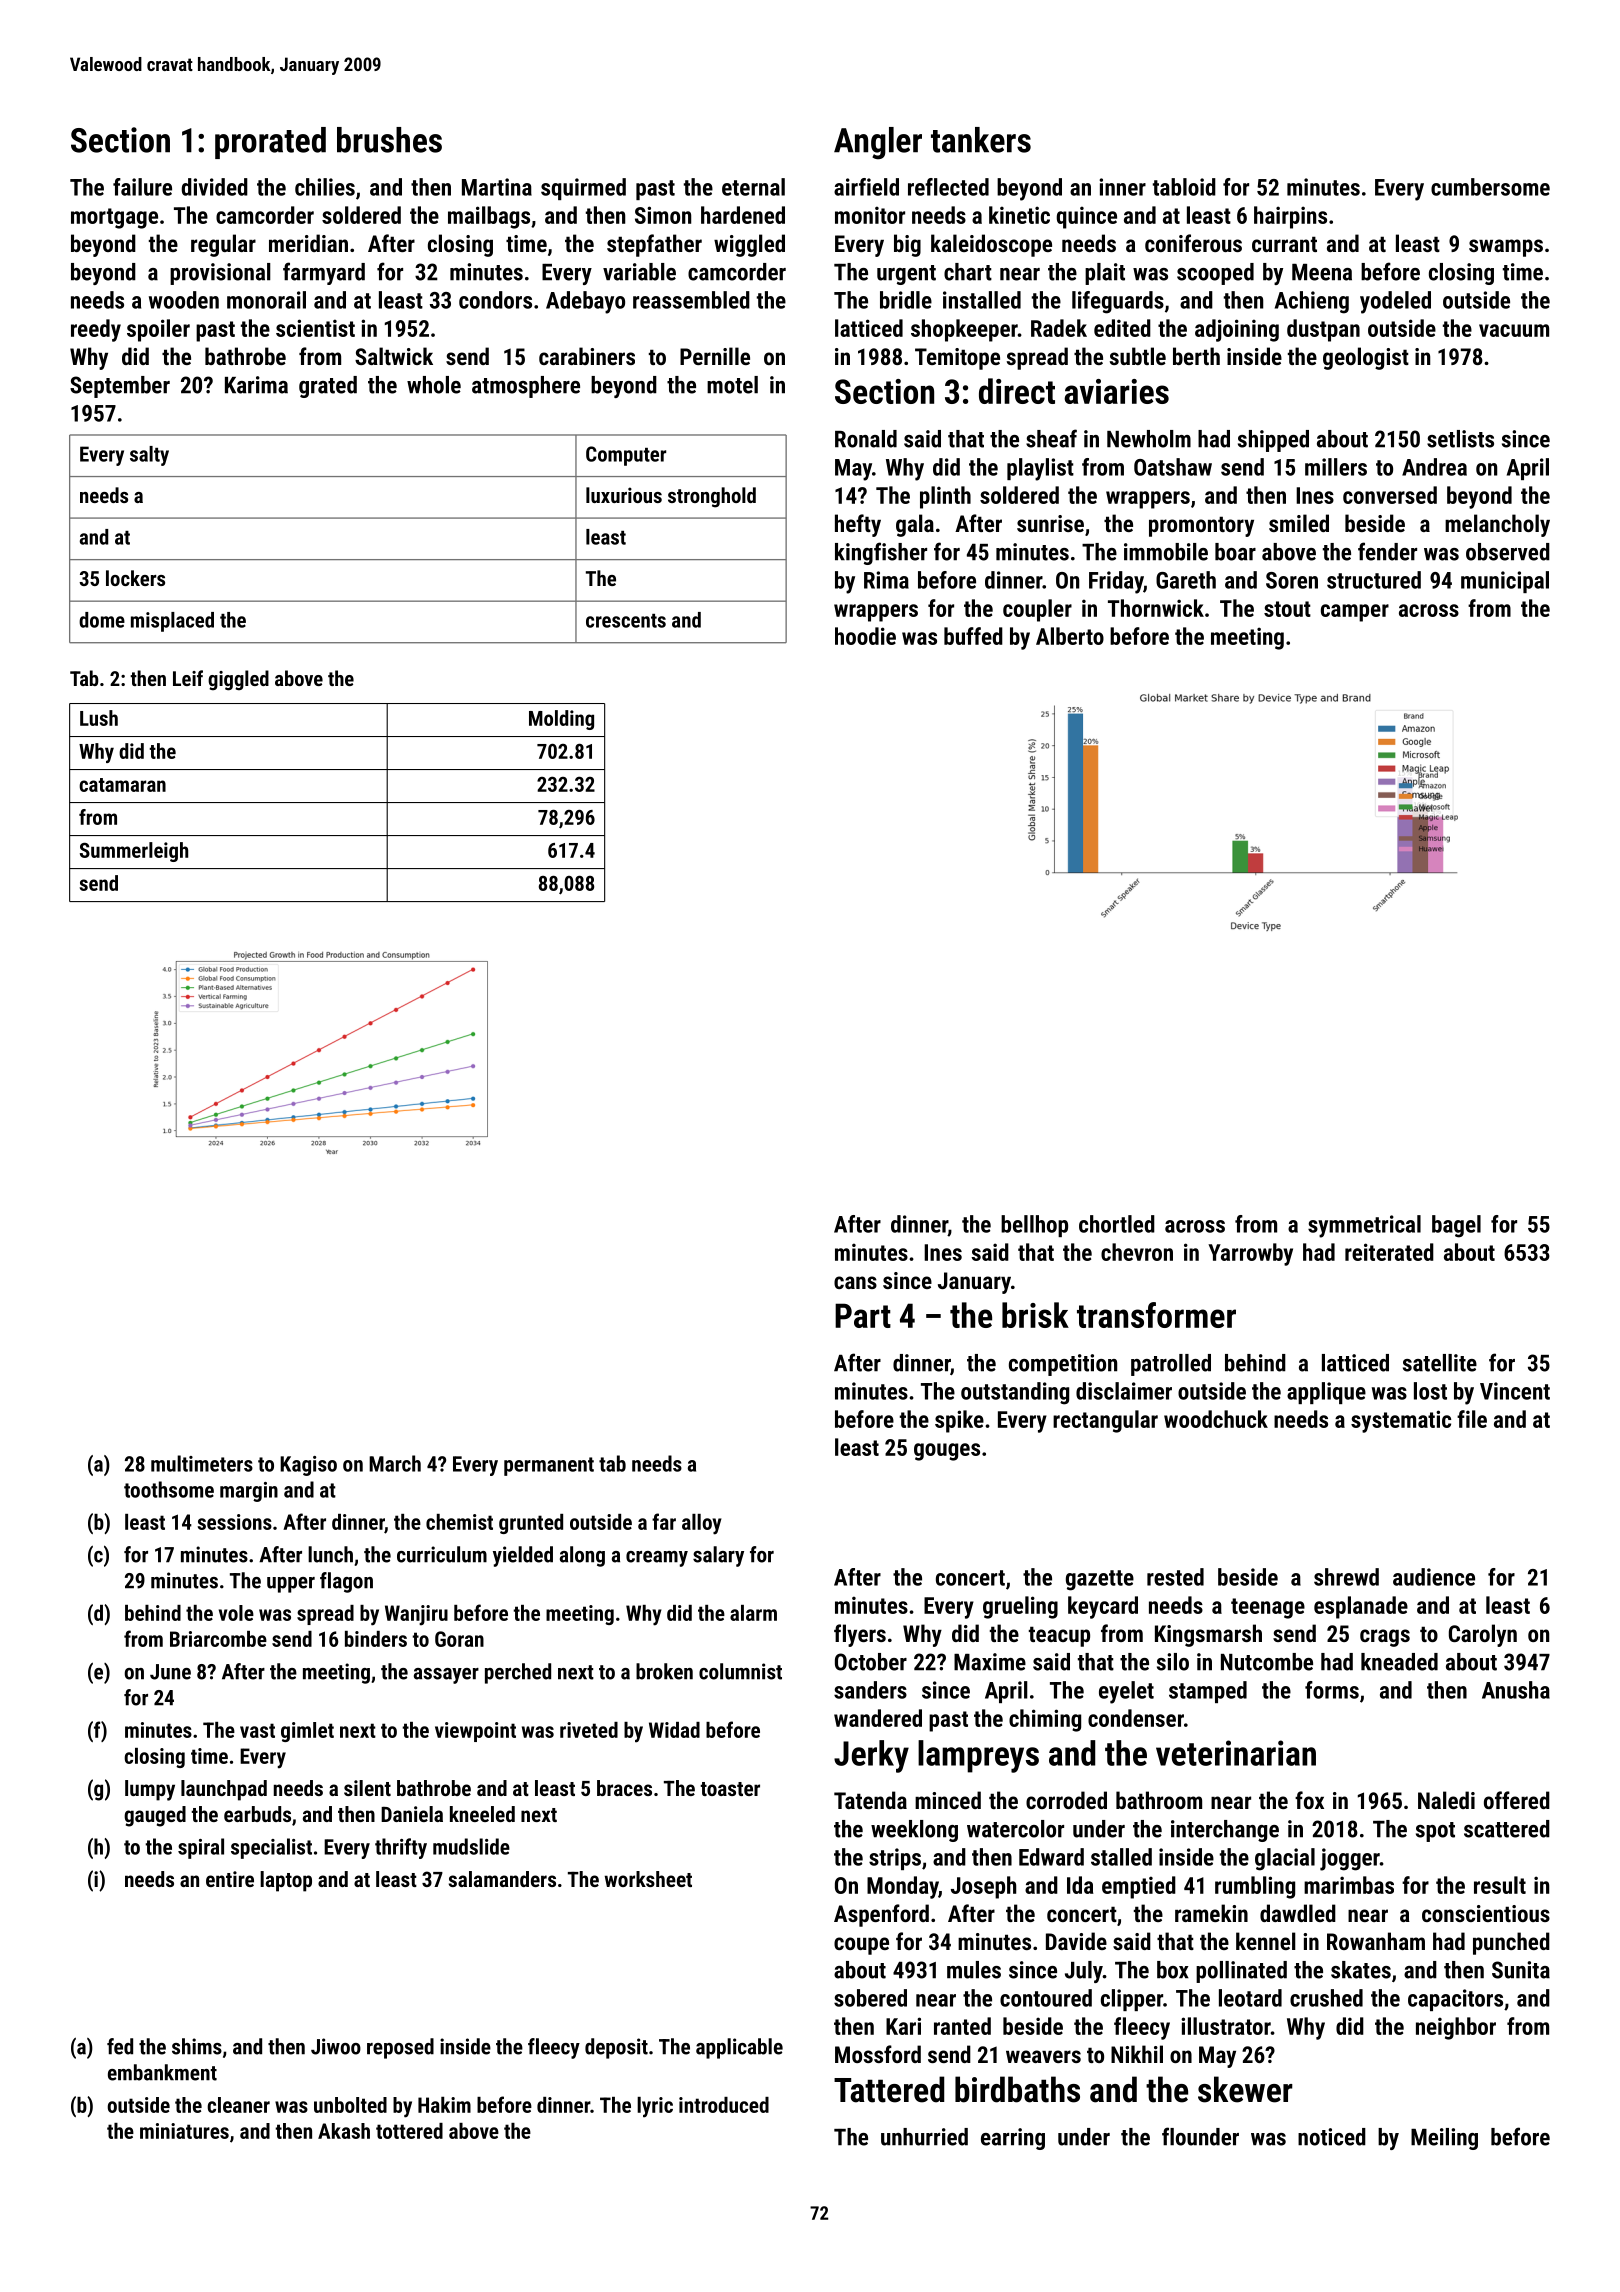  What do you see at coordinates (1184, 187) in the document?
I see `tabloid` at bounding box center [1184, 187].
